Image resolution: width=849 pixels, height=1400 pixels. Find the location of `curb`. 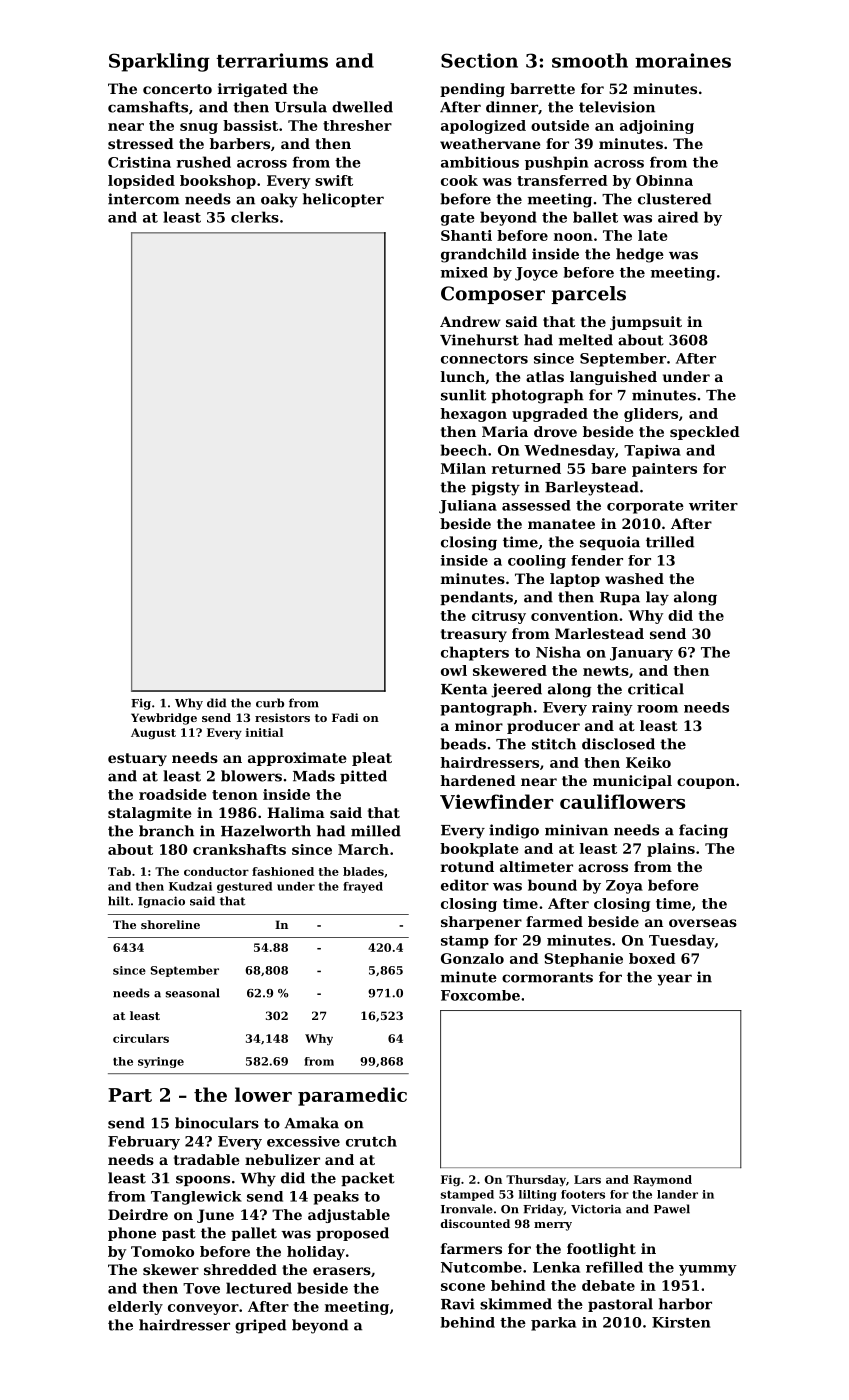

curb is located at coordinates (270, 703).
